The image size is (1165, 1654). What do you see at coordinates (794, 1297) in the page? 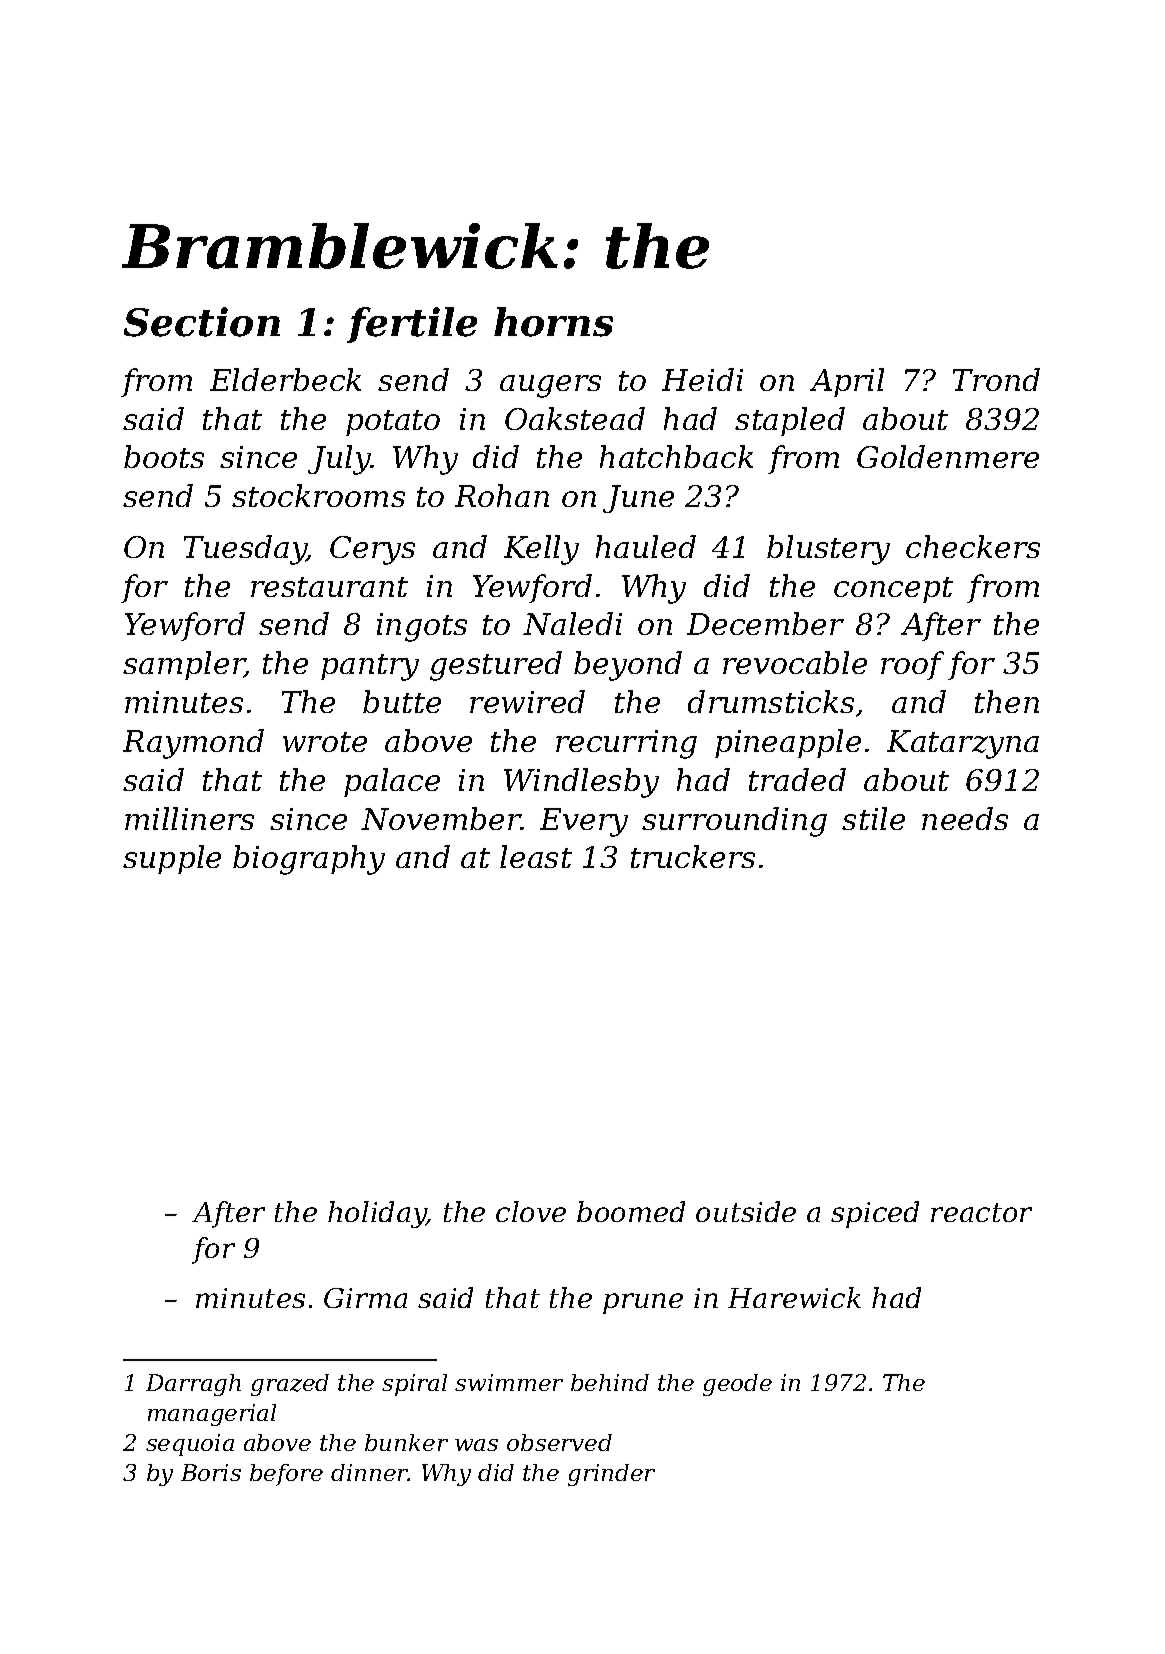
I see `Harewick` at bounding box center [794, 1297].
